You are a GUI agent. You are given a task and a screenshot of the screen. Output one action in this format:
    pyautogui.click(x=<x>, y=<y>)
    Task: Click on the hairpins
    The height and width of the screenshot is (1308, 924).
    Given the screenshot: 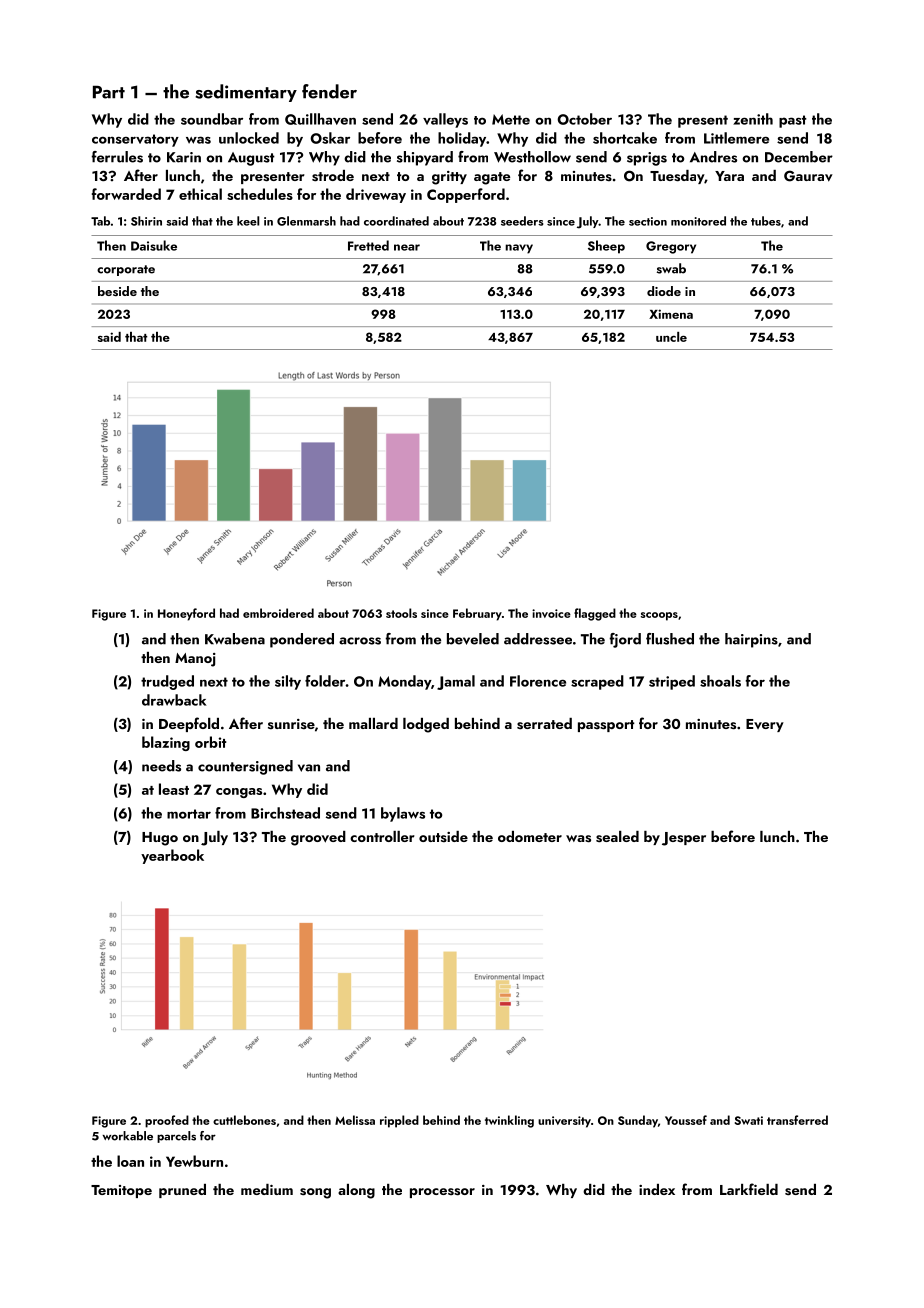 What is the action you would take?
    pyautogui.click(x=751, y=640)
